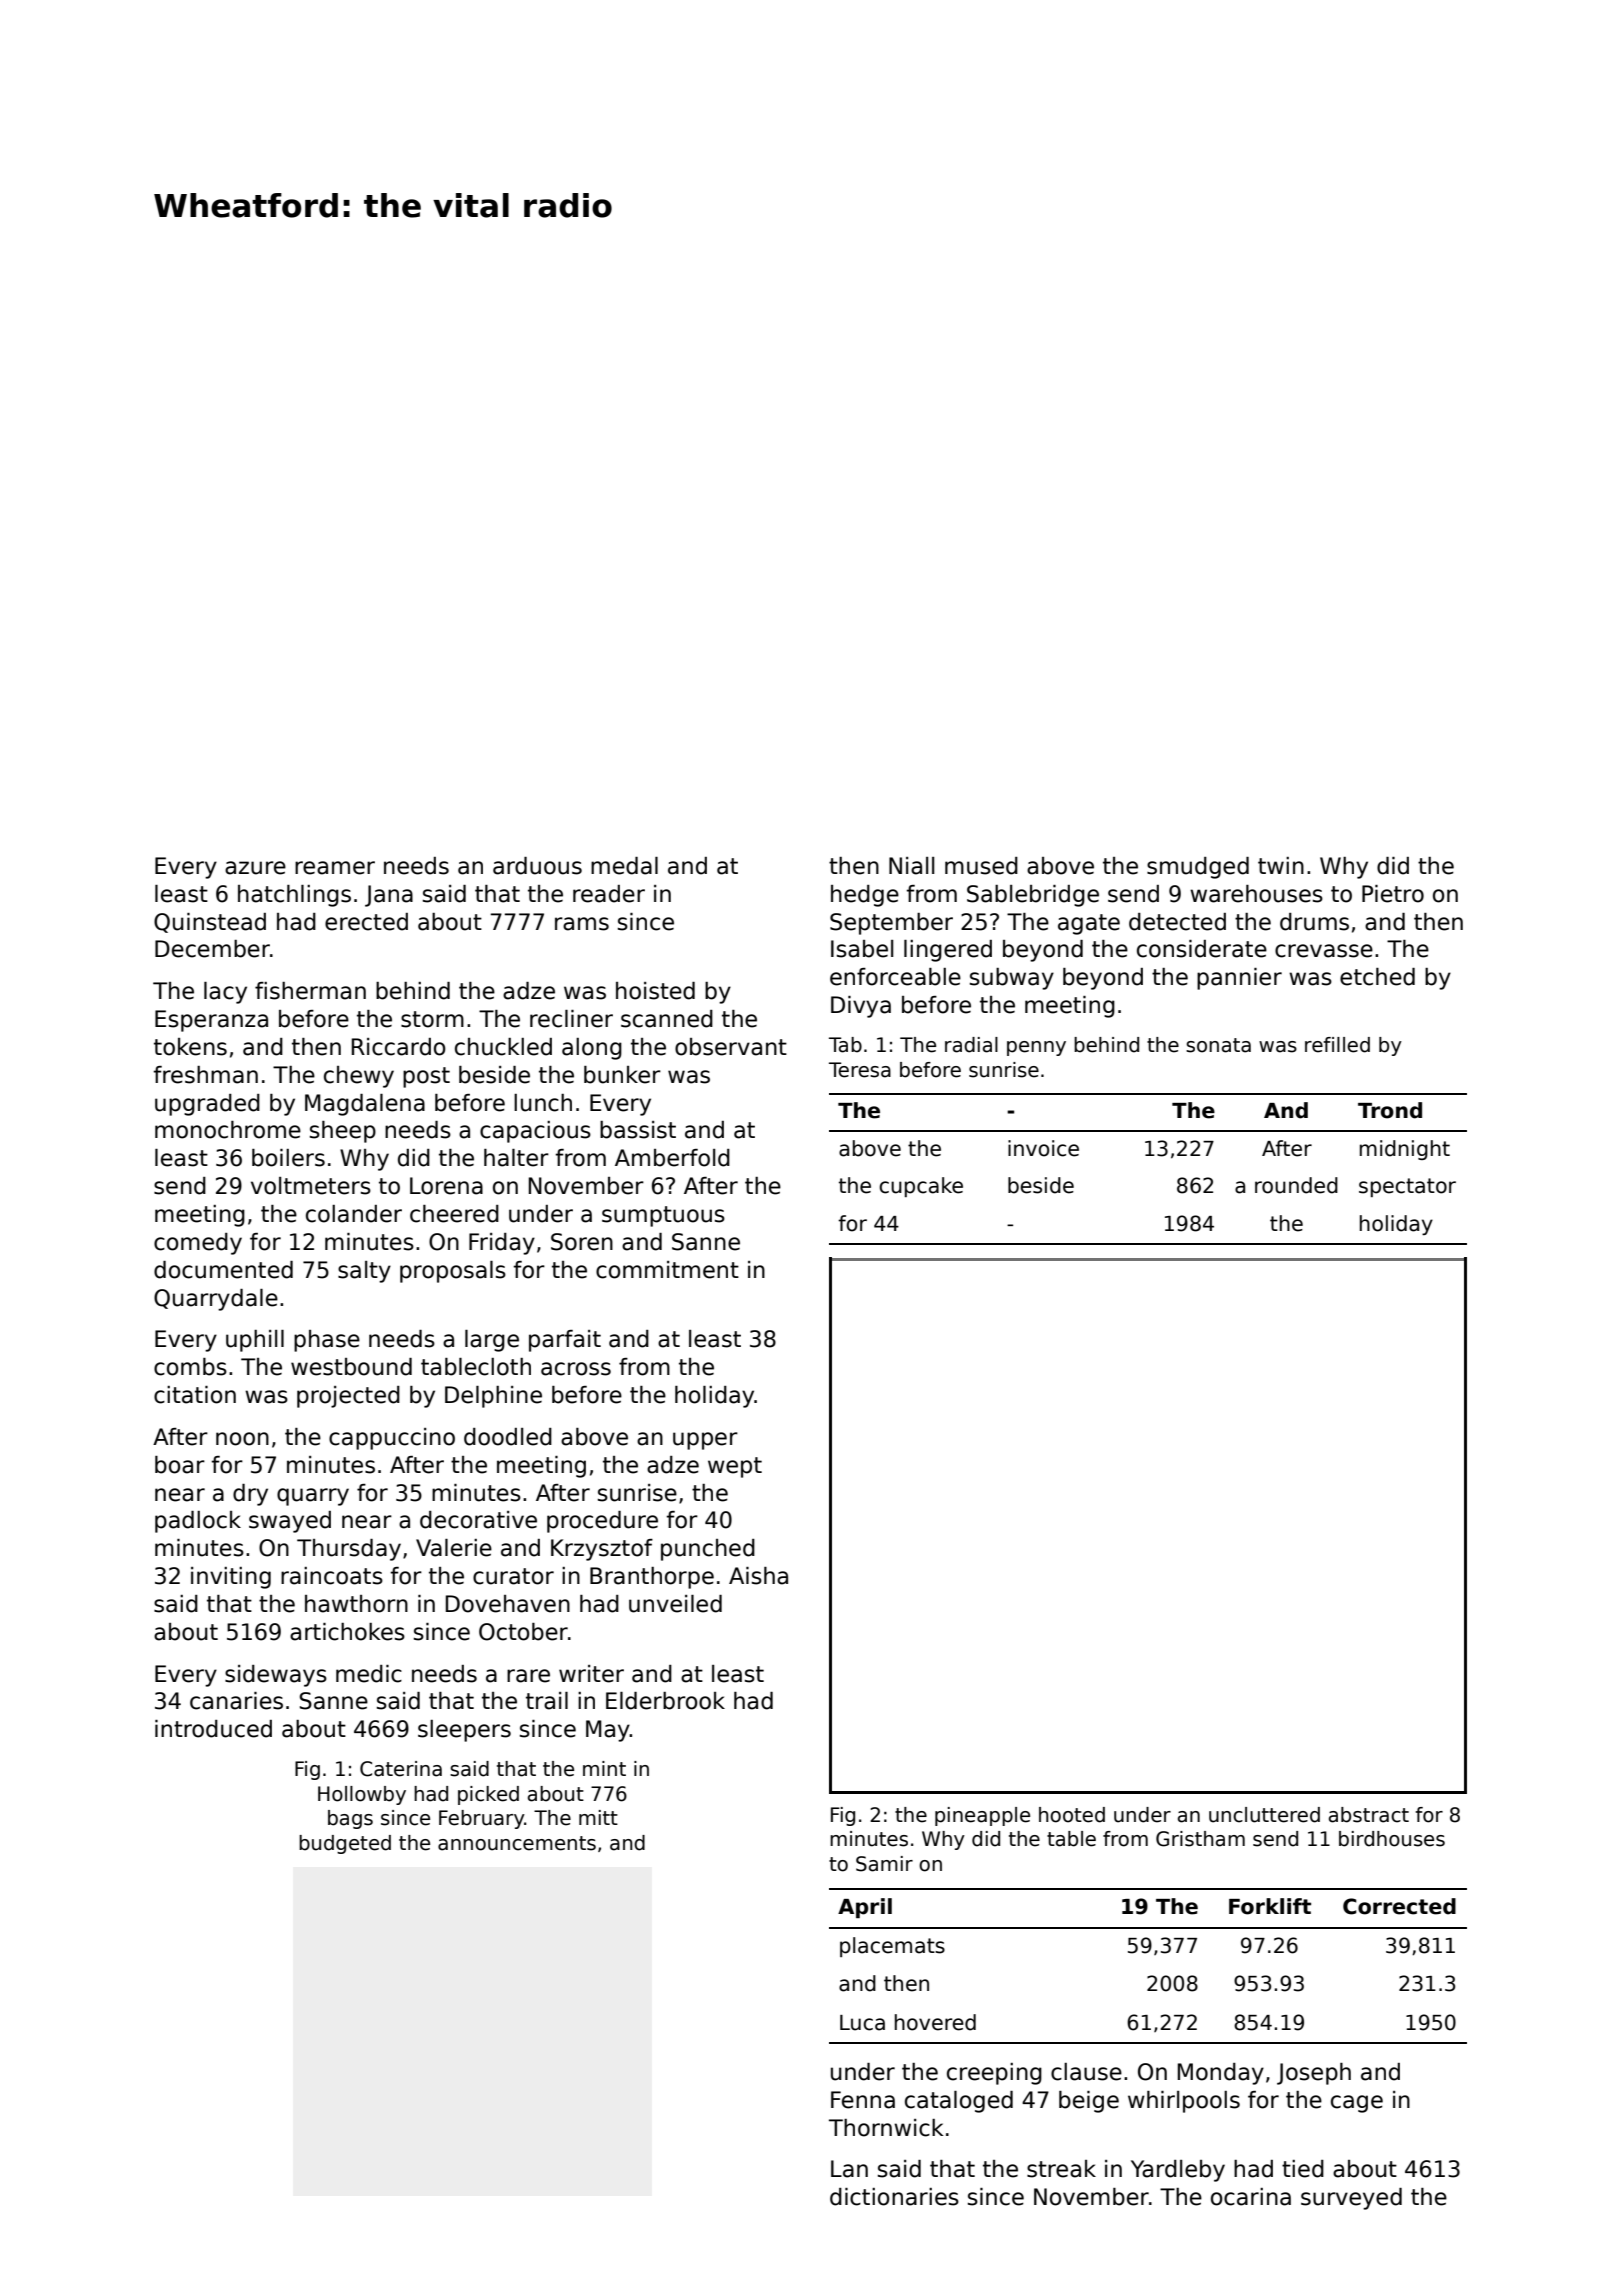 This screenshot has height=2292, width=1620. Describe the element at coordinates (492, 1341) in the screenshot. I see `large` at that location.
